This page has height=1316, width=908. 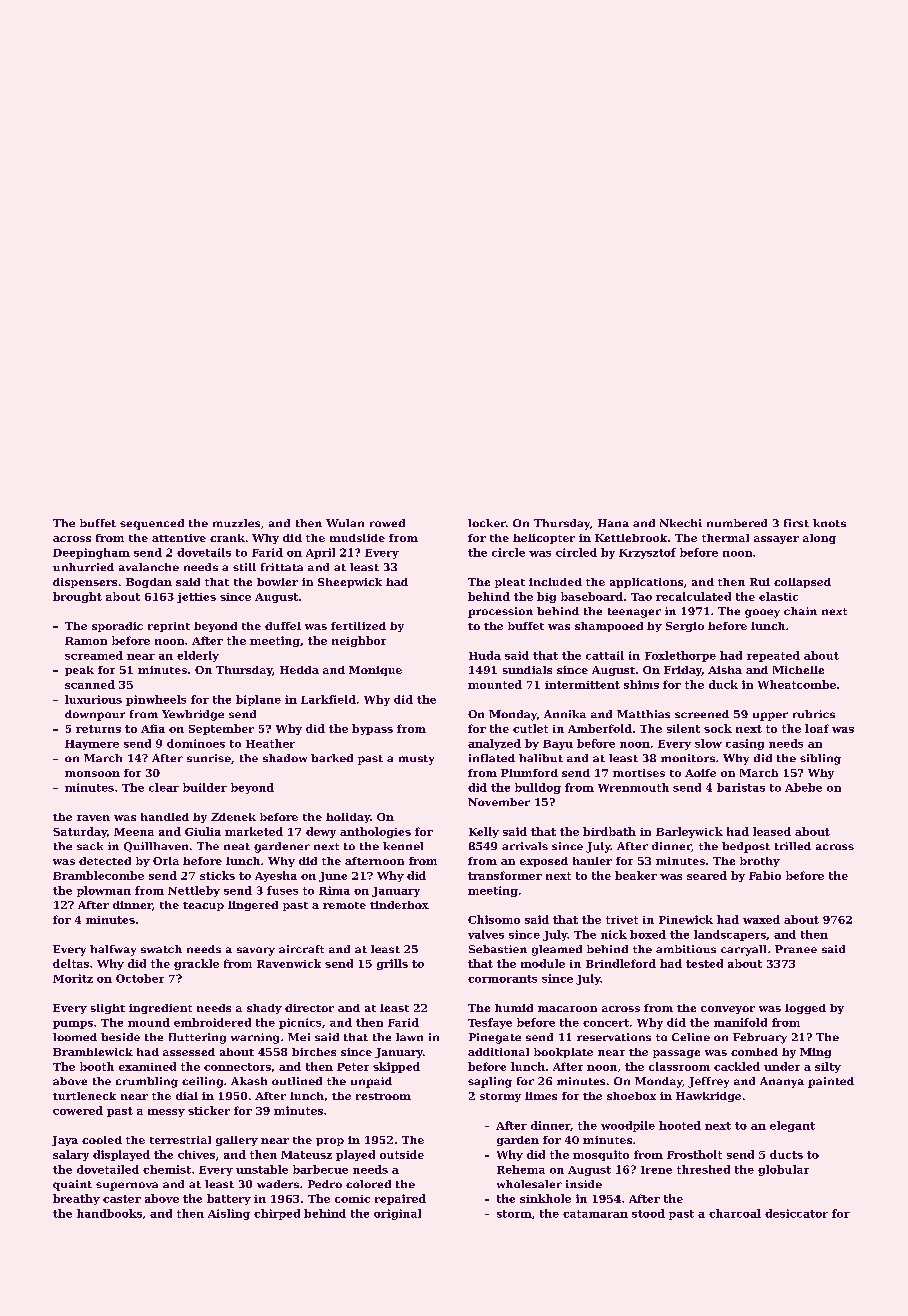 What do you see at coordinates (500, 612) in the page?
I see `procession` at bounding box center [500, 612].
